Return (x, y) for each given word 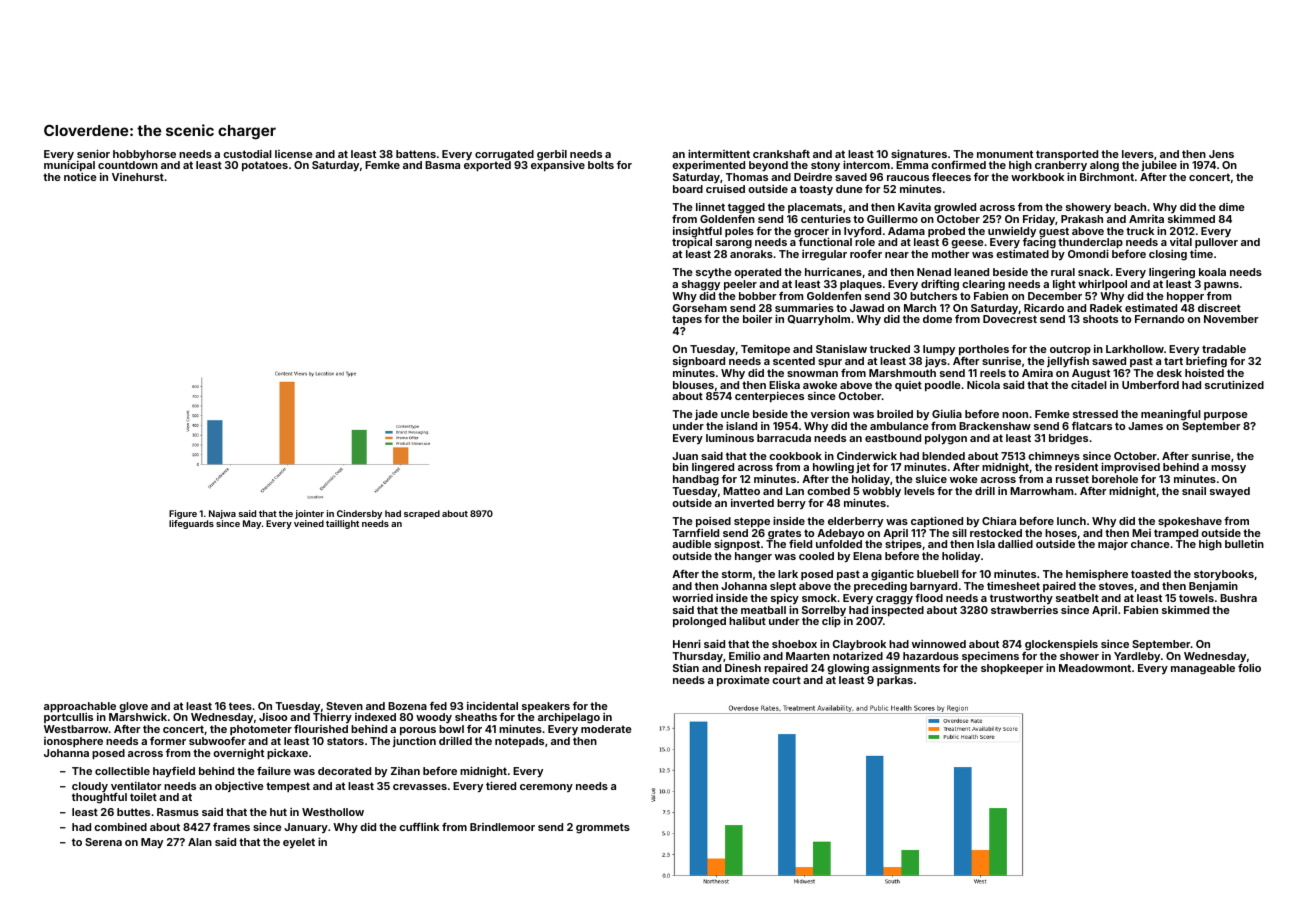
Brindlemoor (502, 827)
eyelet (299, 843)
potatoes (265, 166)
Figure (183, 514)
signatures (919, 155)
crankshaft (781, 154)
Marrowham (1041, 491)
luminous (730, 437)
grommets (603, 828)
